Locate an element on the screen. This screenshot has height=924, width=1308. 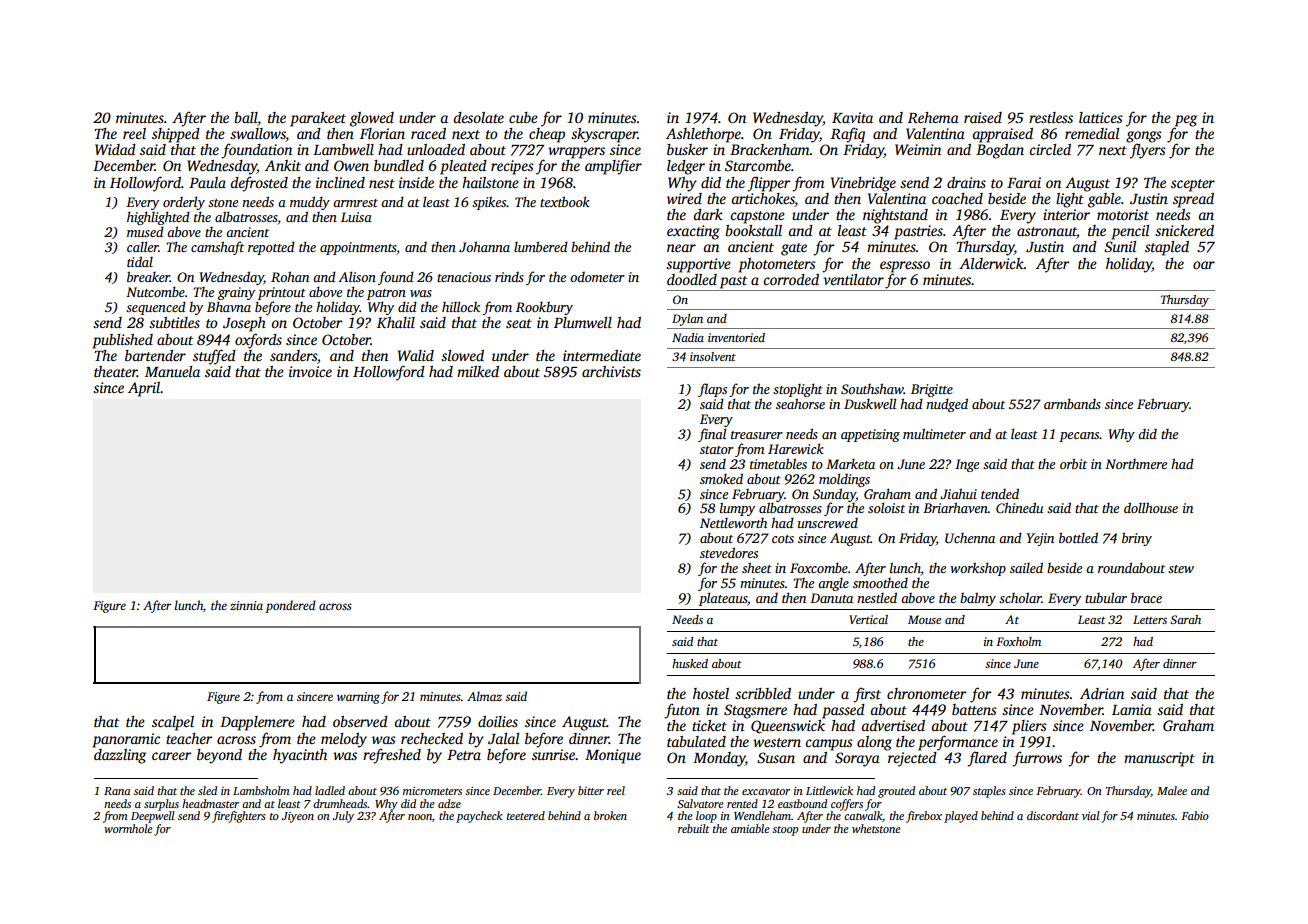
oar is located at coordinates (1204, 265).
